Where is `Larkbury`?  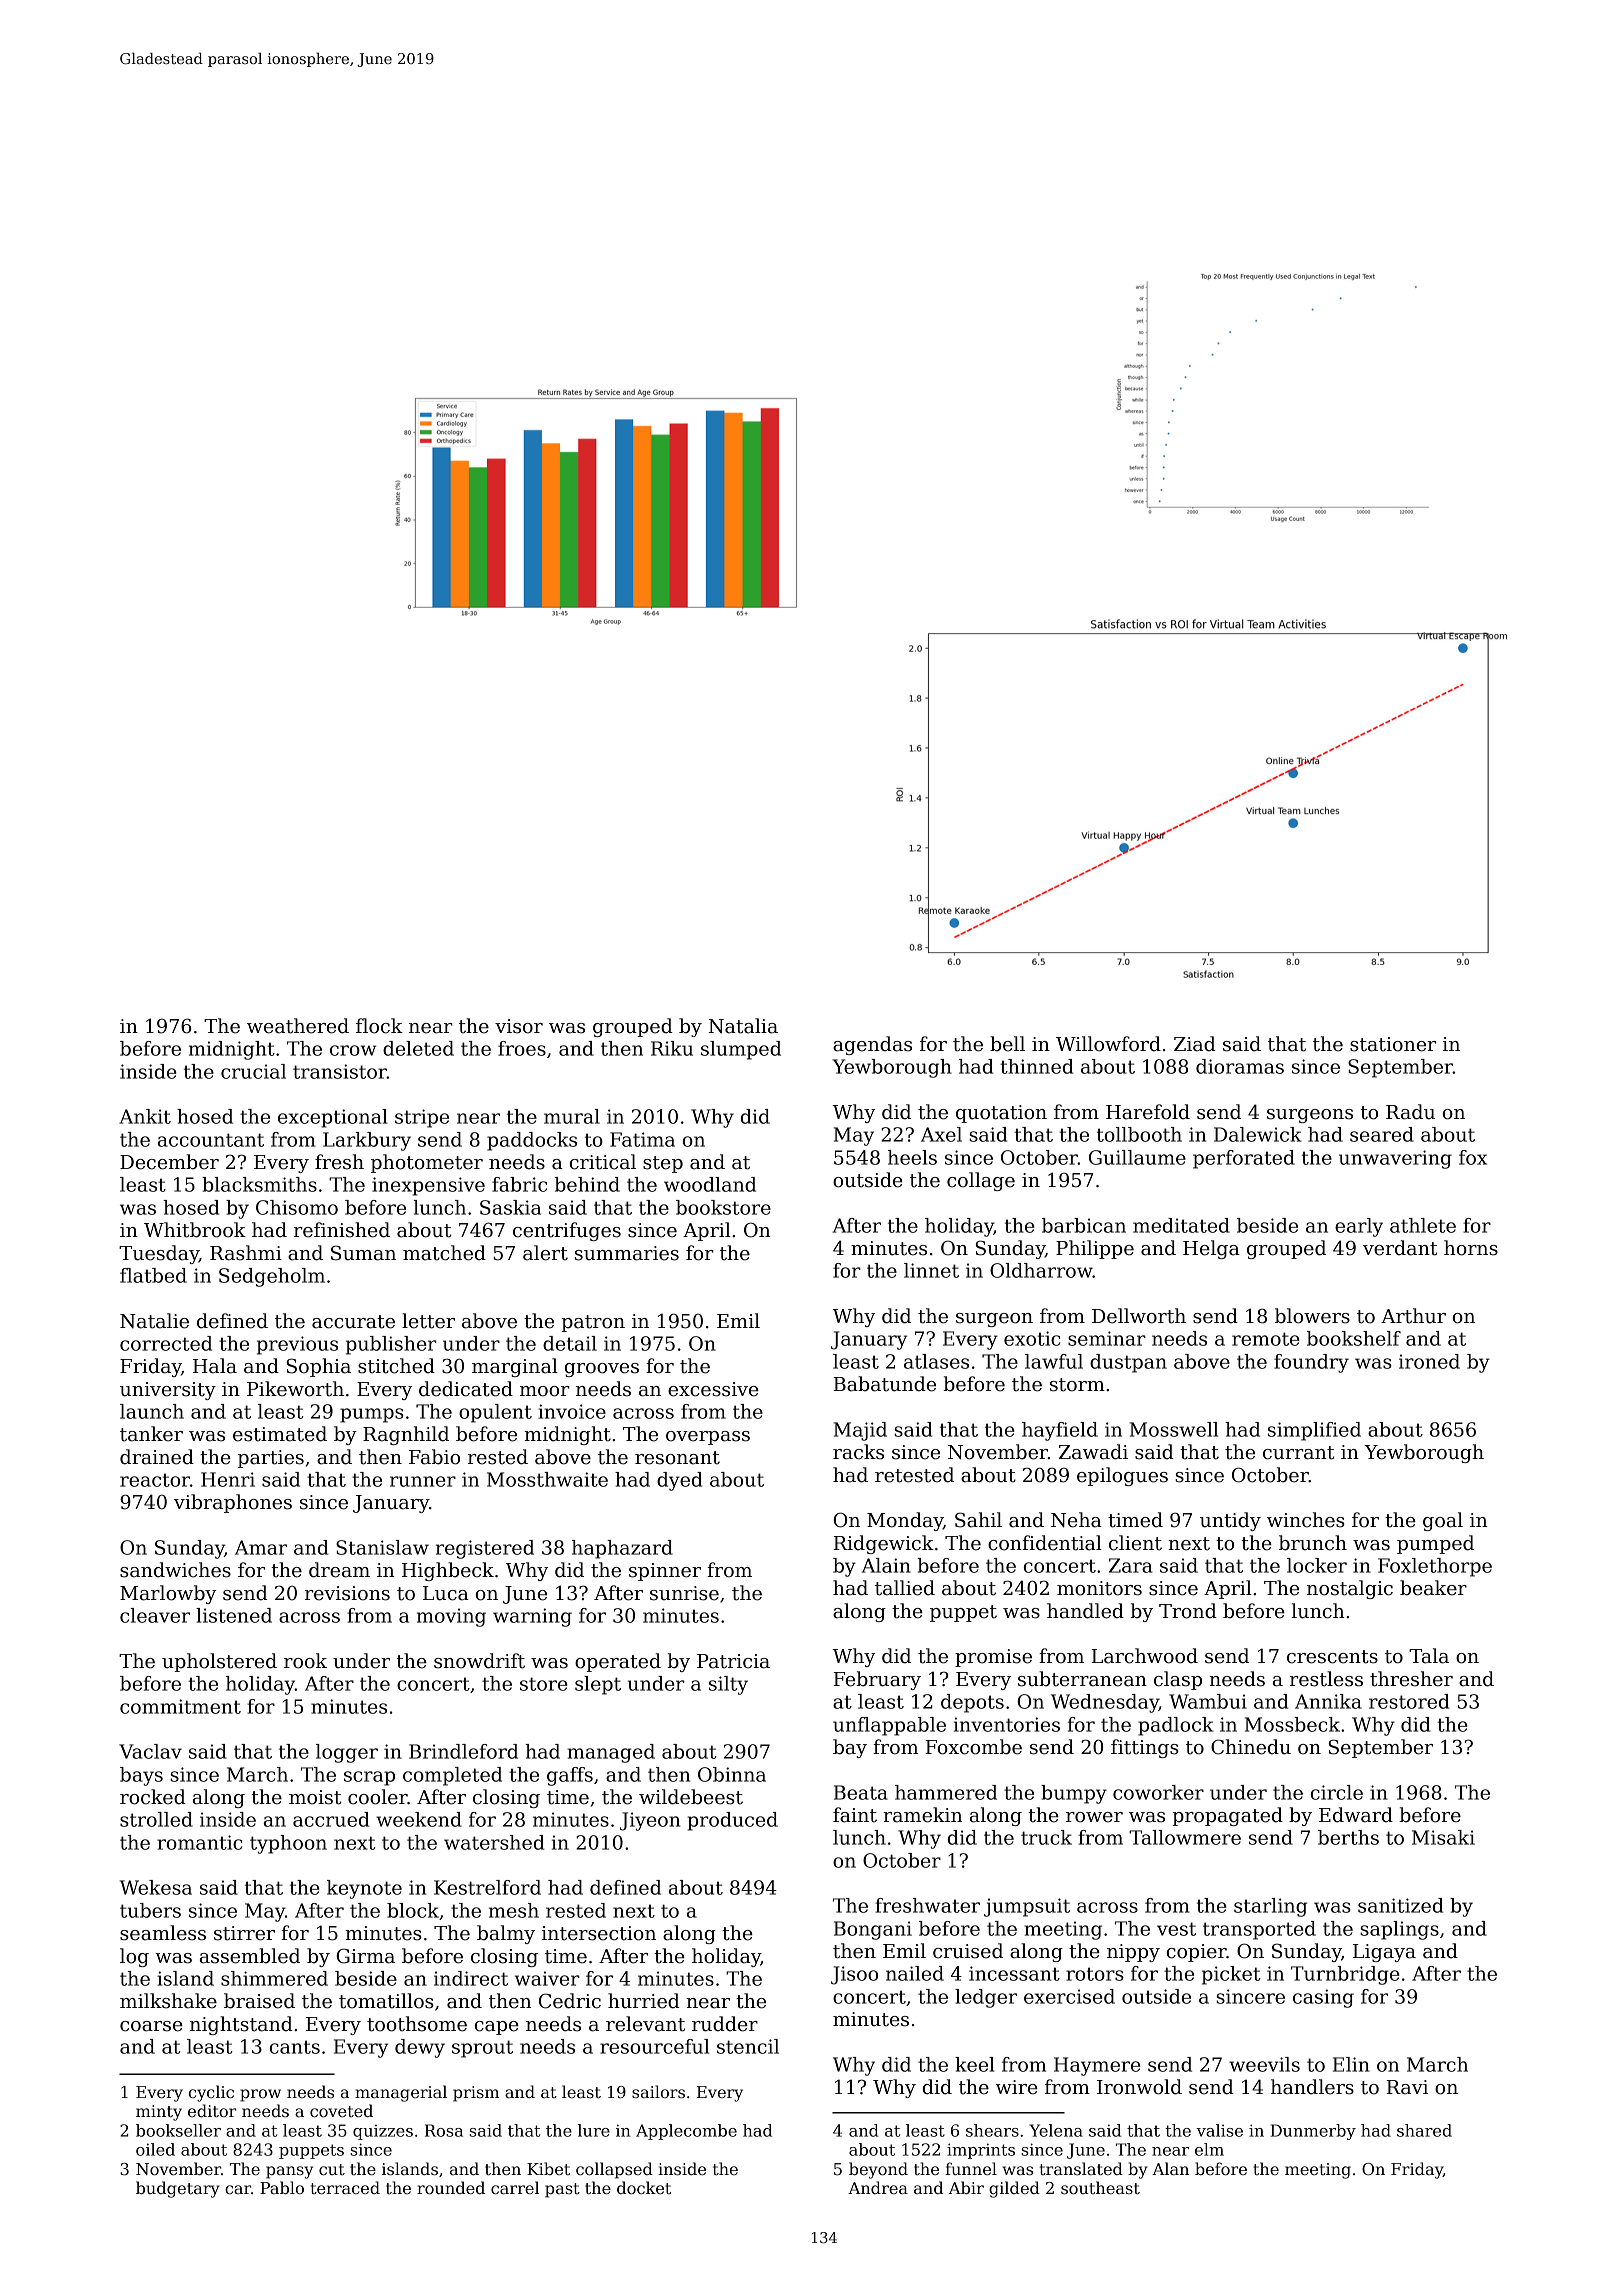 Larkbury is located at coordinates (367, 1141).
